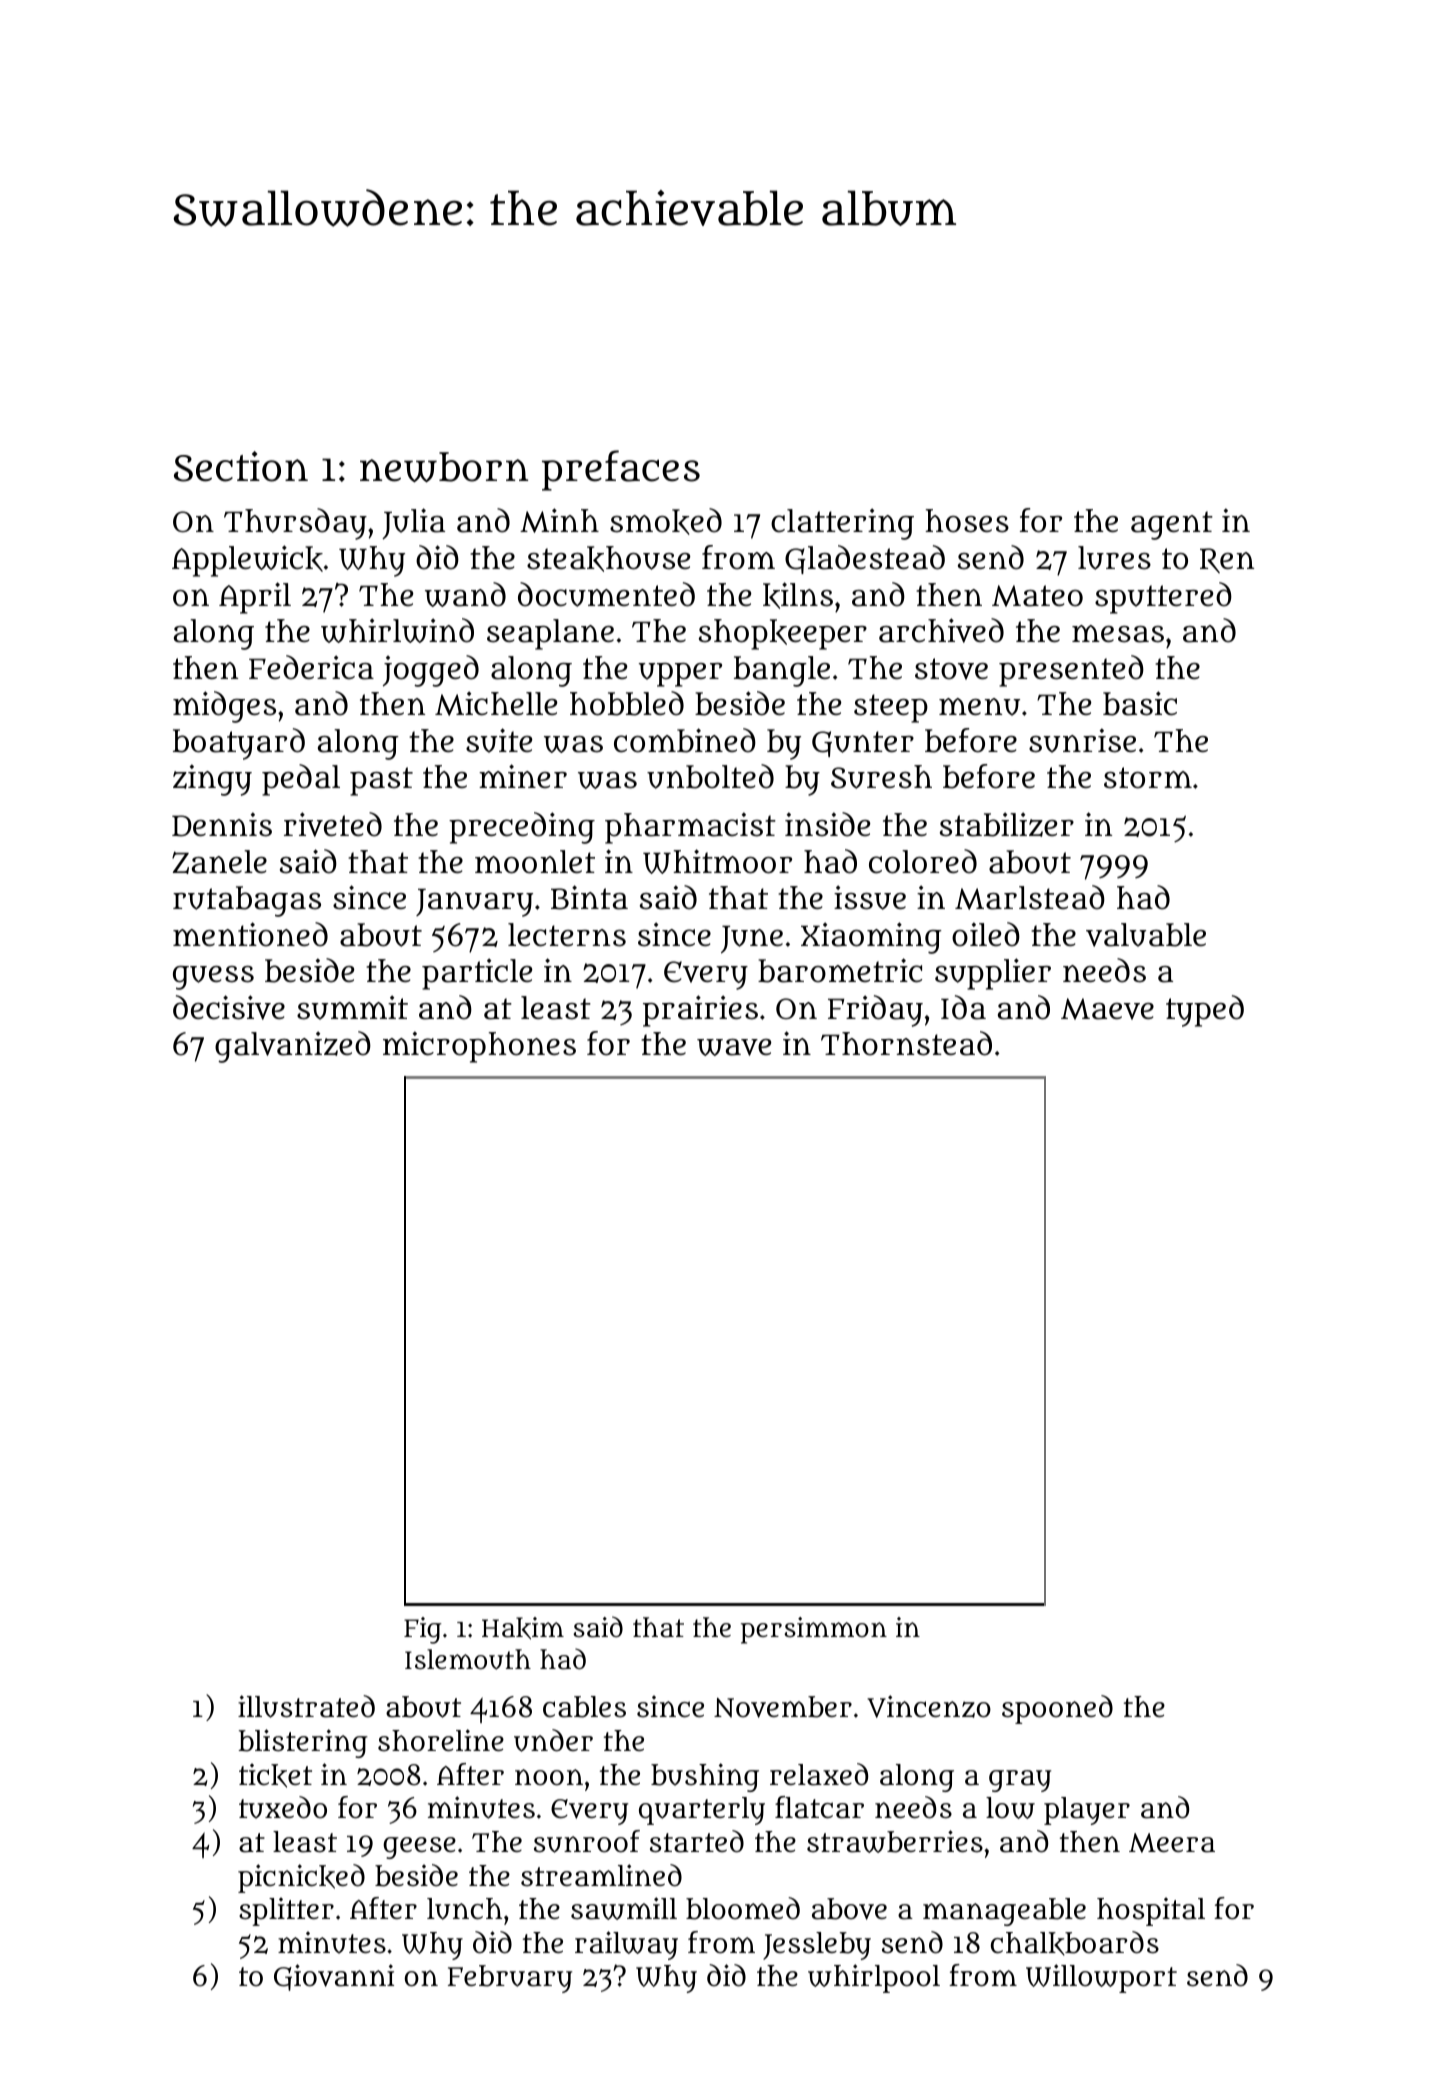 The height and width of the screenshot is (2100, 1450). Describe the element at coordinates (381, 781) in the screenshot. I see `past` at that location.
